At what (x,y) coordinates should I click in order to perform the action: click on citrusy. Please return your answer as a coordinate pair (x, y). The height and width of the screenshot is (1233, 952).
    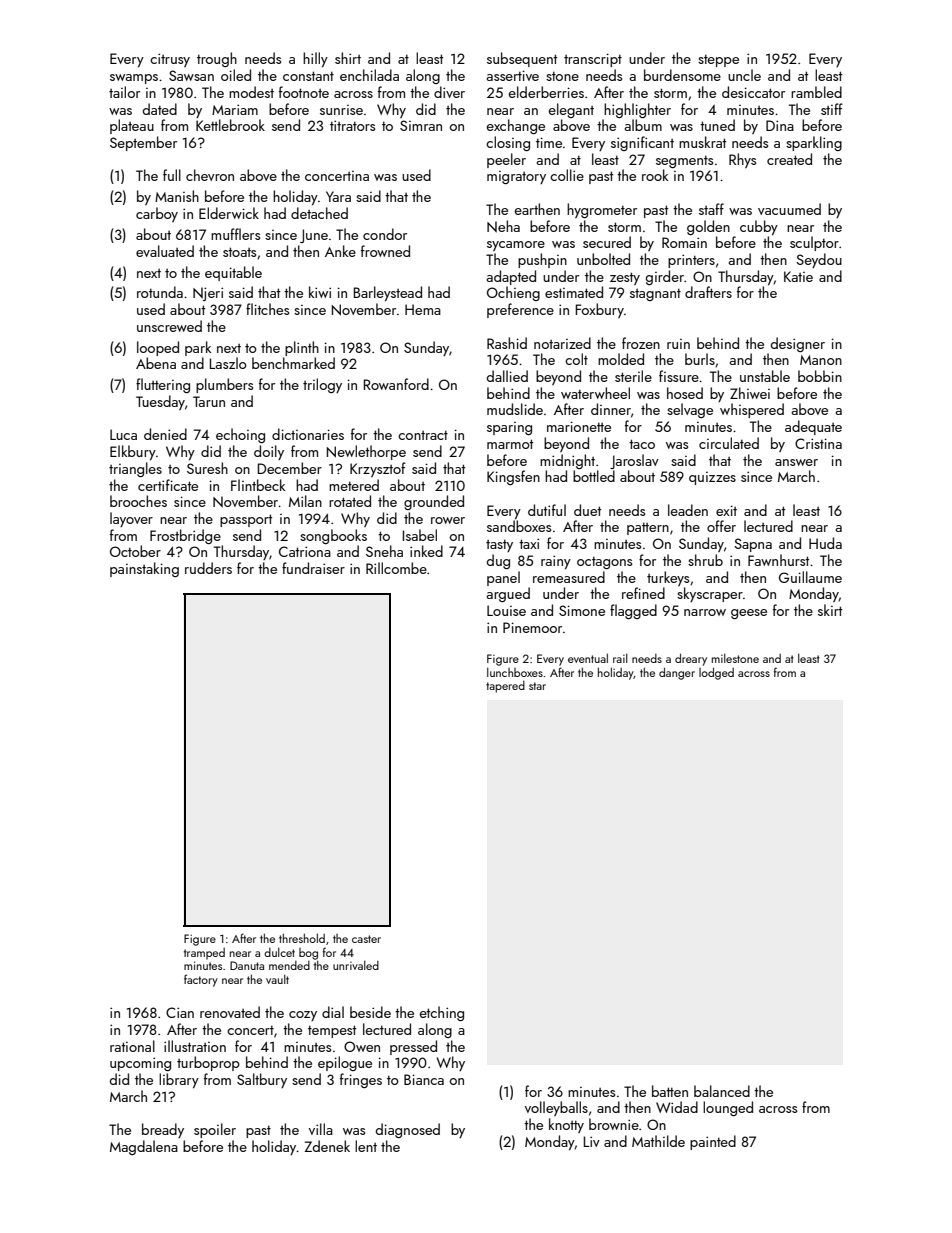
    Looking at the image, I should click on (170, 60).
